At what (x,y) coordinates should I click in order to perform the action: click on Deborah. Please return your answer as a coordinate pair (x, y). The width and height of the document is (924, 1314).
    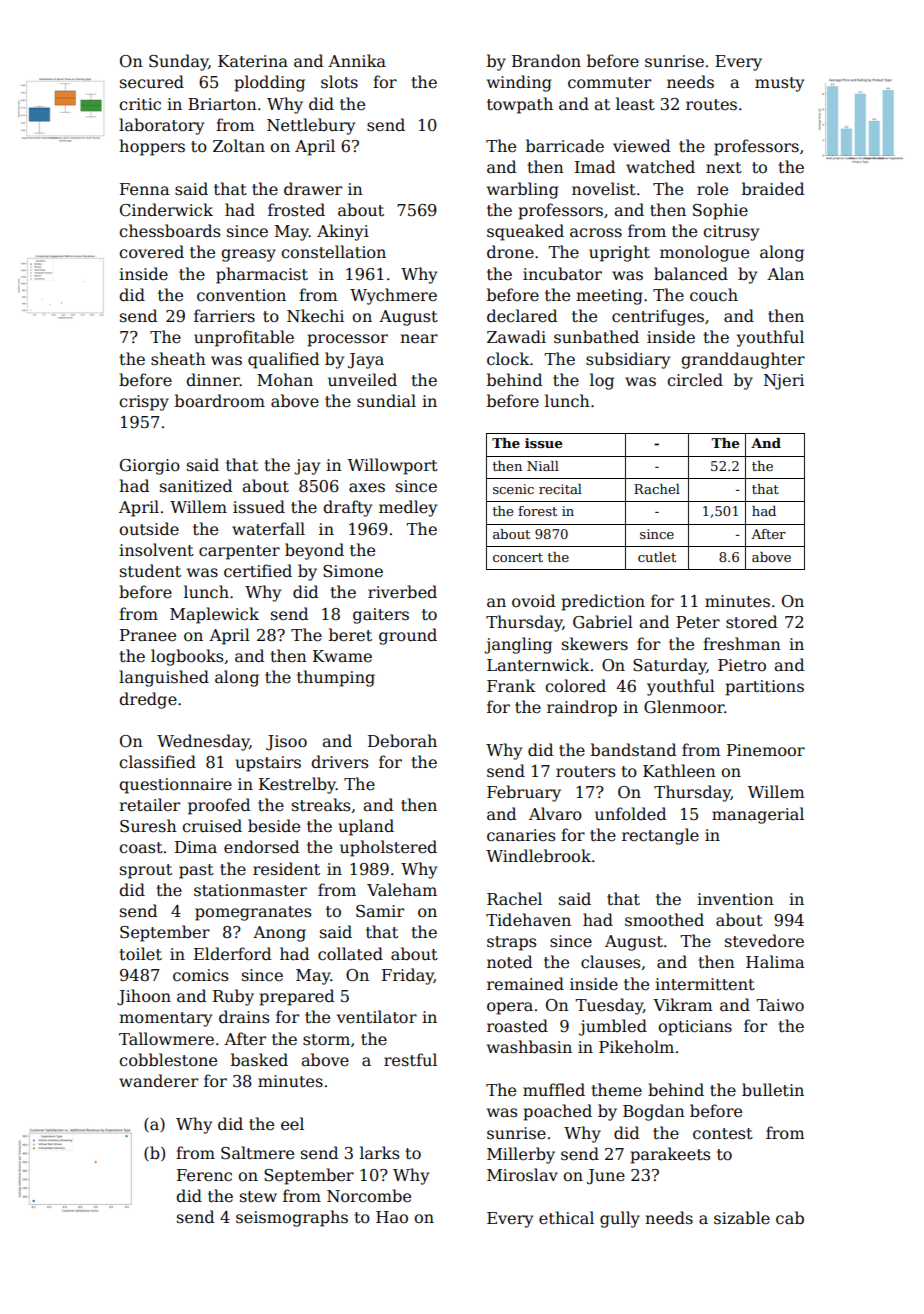
    Looking at the image, I should click on (402, 740).
